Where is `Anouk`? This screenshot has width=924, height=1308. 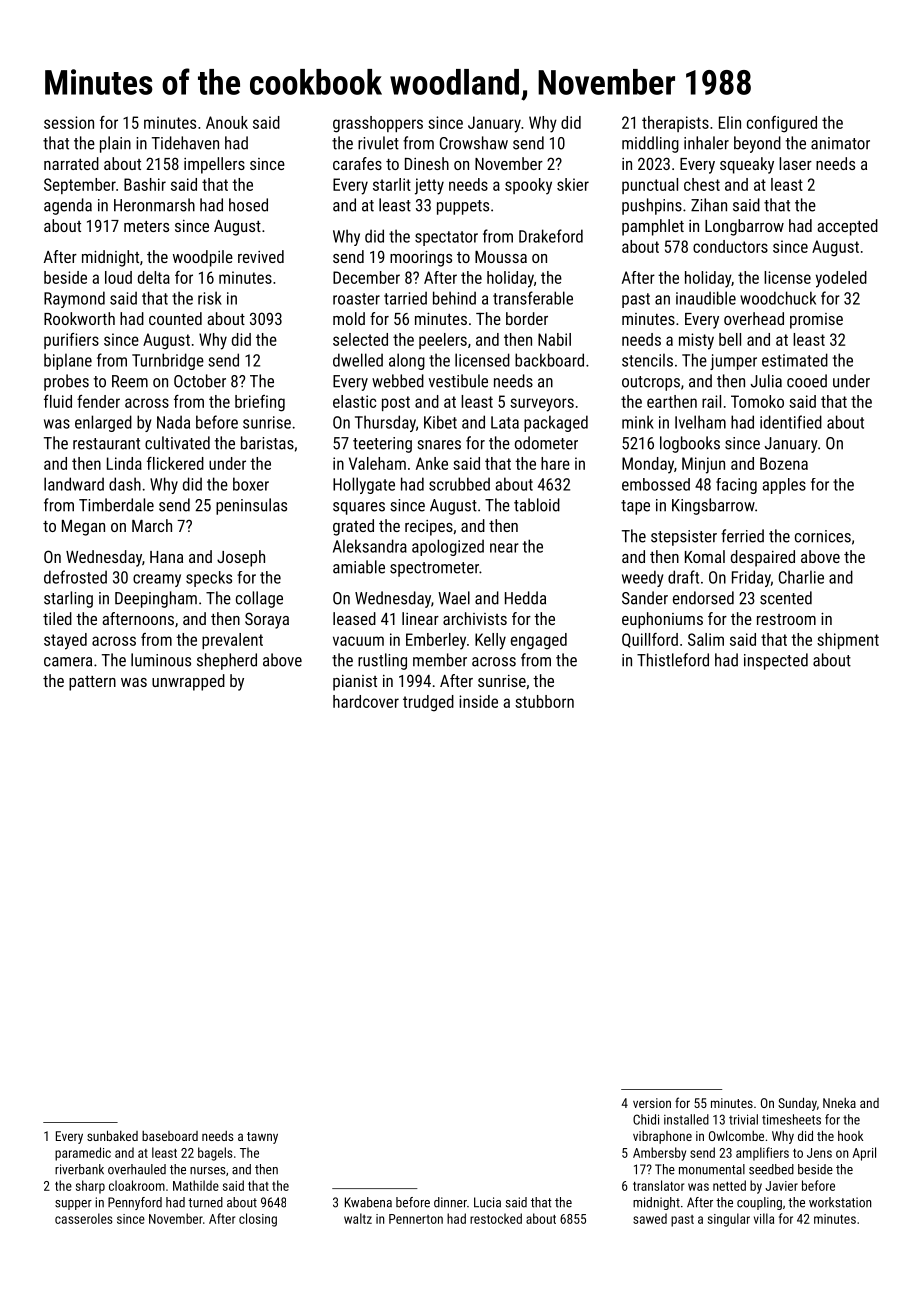
Anouk is located at coordinates (227, 122).
